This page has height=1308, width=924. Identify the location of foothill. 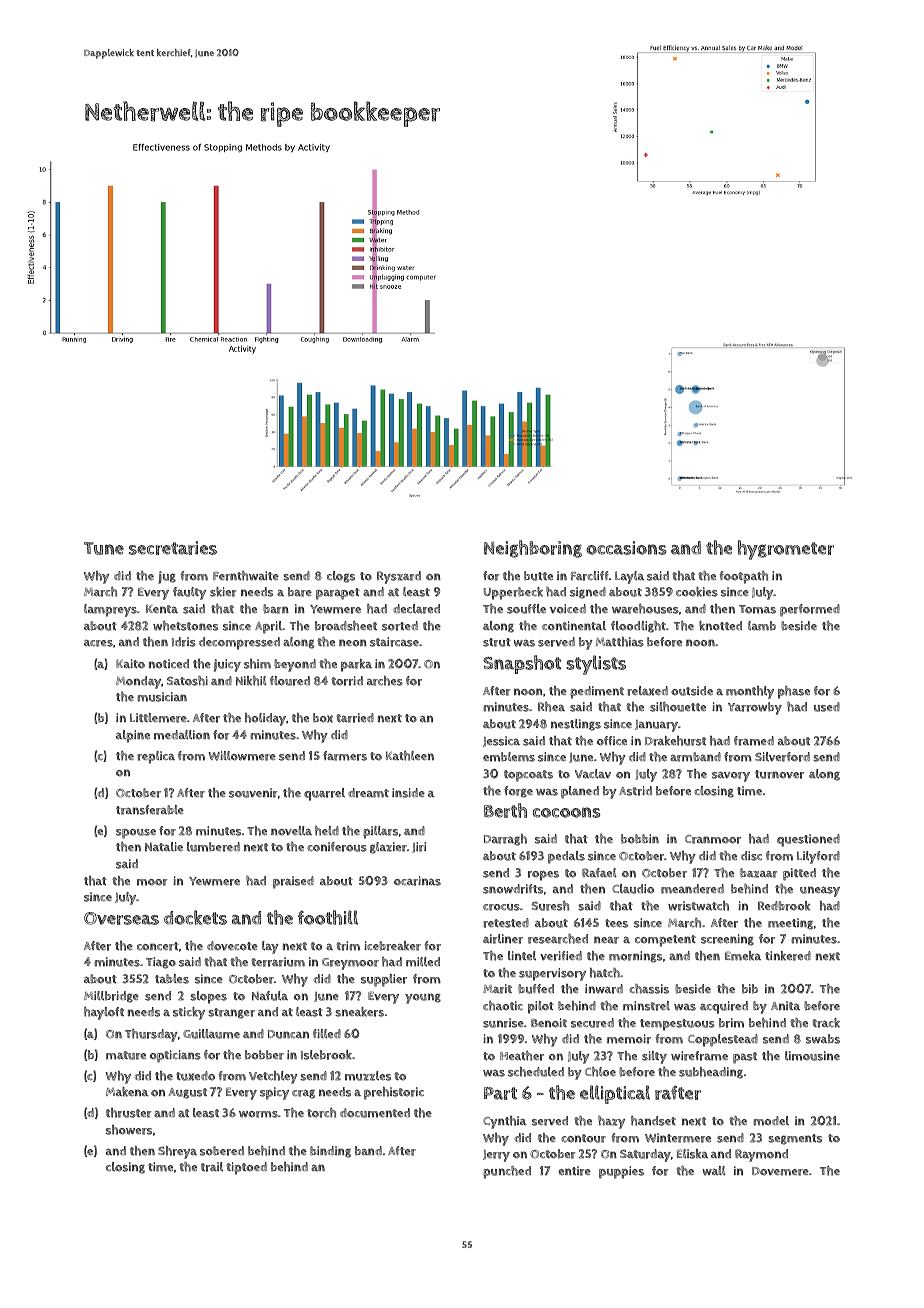
(328, 917).
